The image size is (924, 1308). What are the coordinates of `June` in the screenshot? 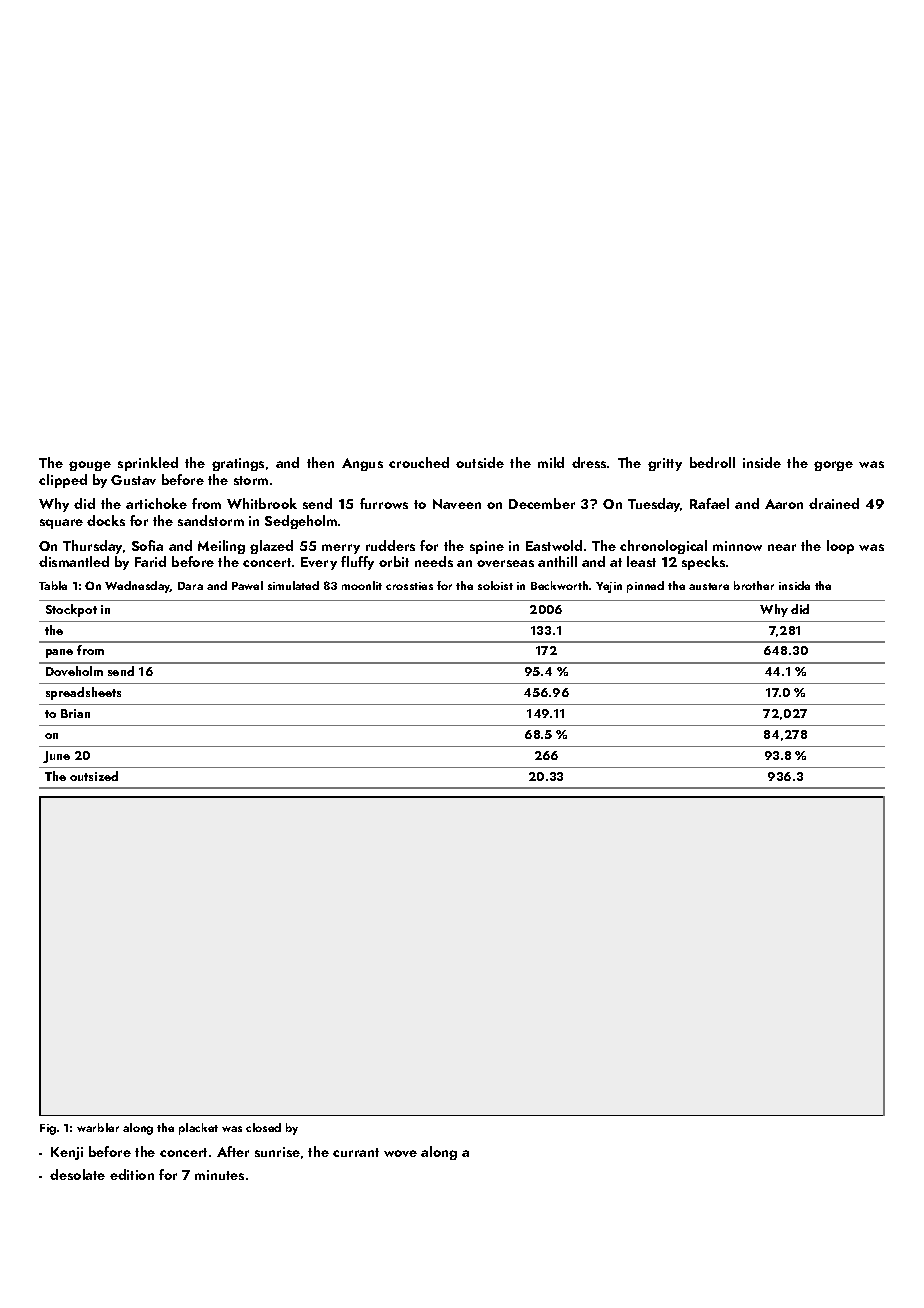 It's located at (56, 757).
